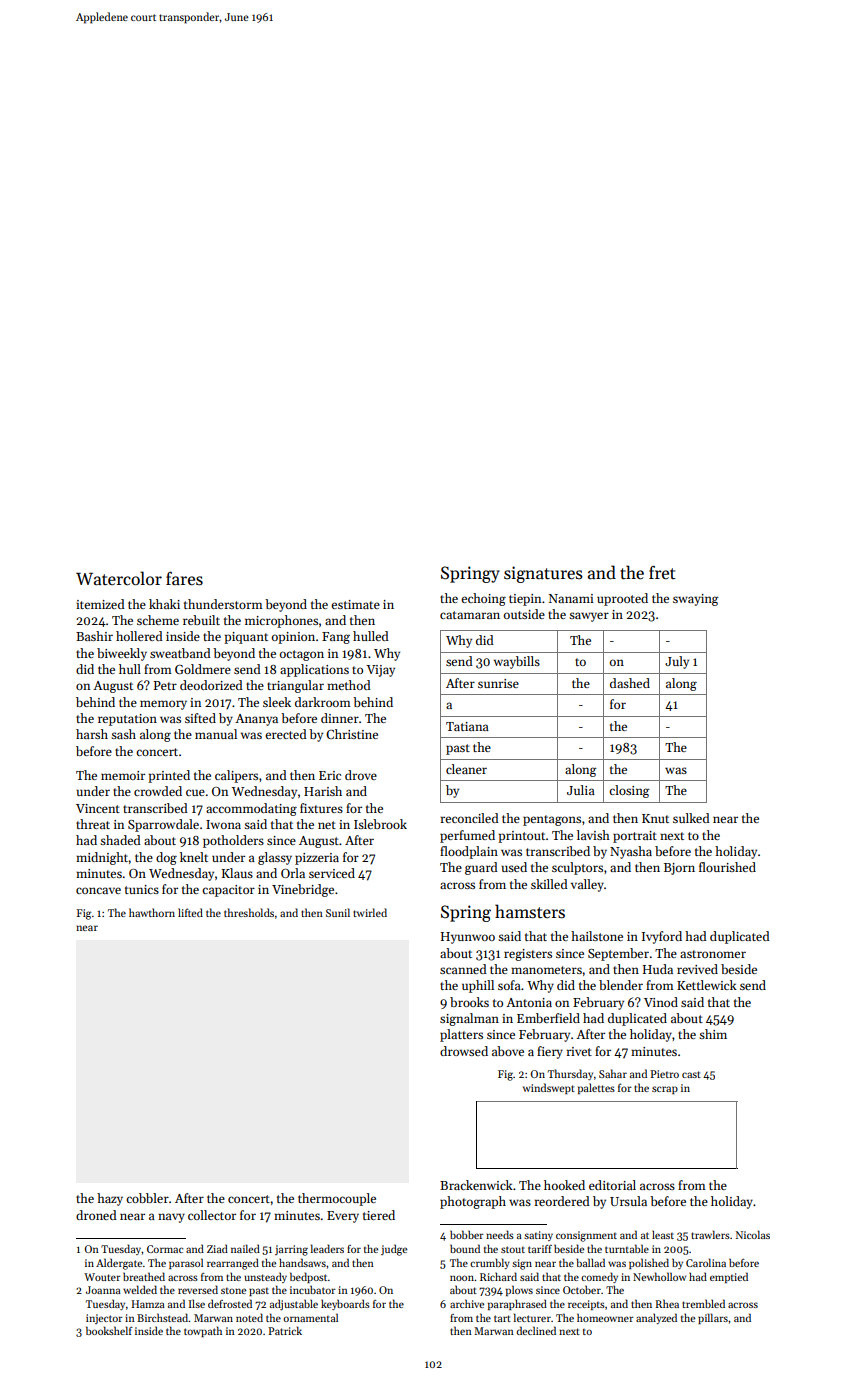 The image size is (849, 1400). What do you see at coordinates (152, 912) in the screenshot?
I see `hawthorn` at bounding box center [152, 912].
